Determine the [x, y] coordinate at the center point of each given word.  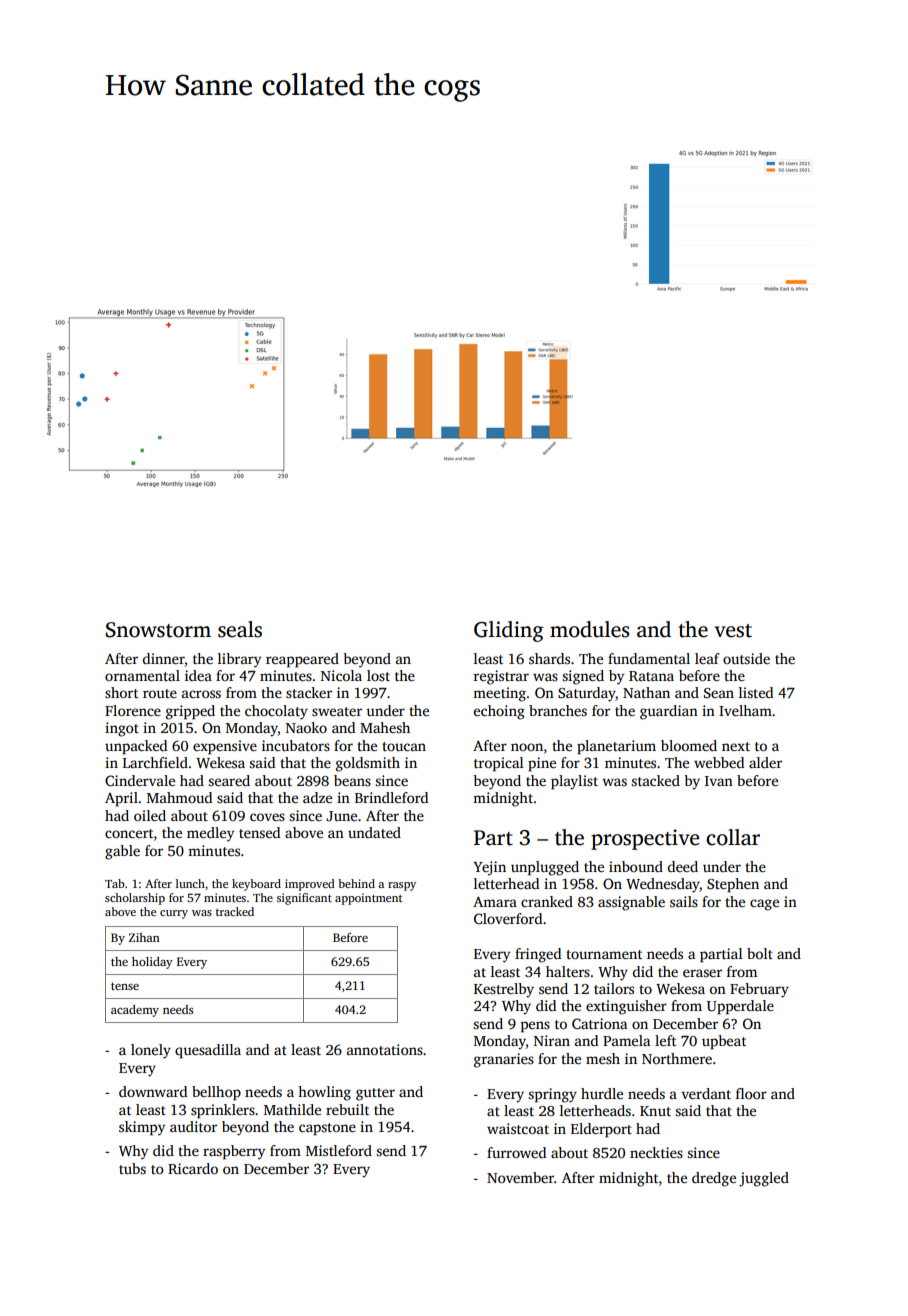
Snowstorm [158, 630]
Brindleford [391, 797]
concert [129, 833]
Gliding [509, 631]
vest [733, 631]
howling [324, 1093]
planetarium [616, 747]
